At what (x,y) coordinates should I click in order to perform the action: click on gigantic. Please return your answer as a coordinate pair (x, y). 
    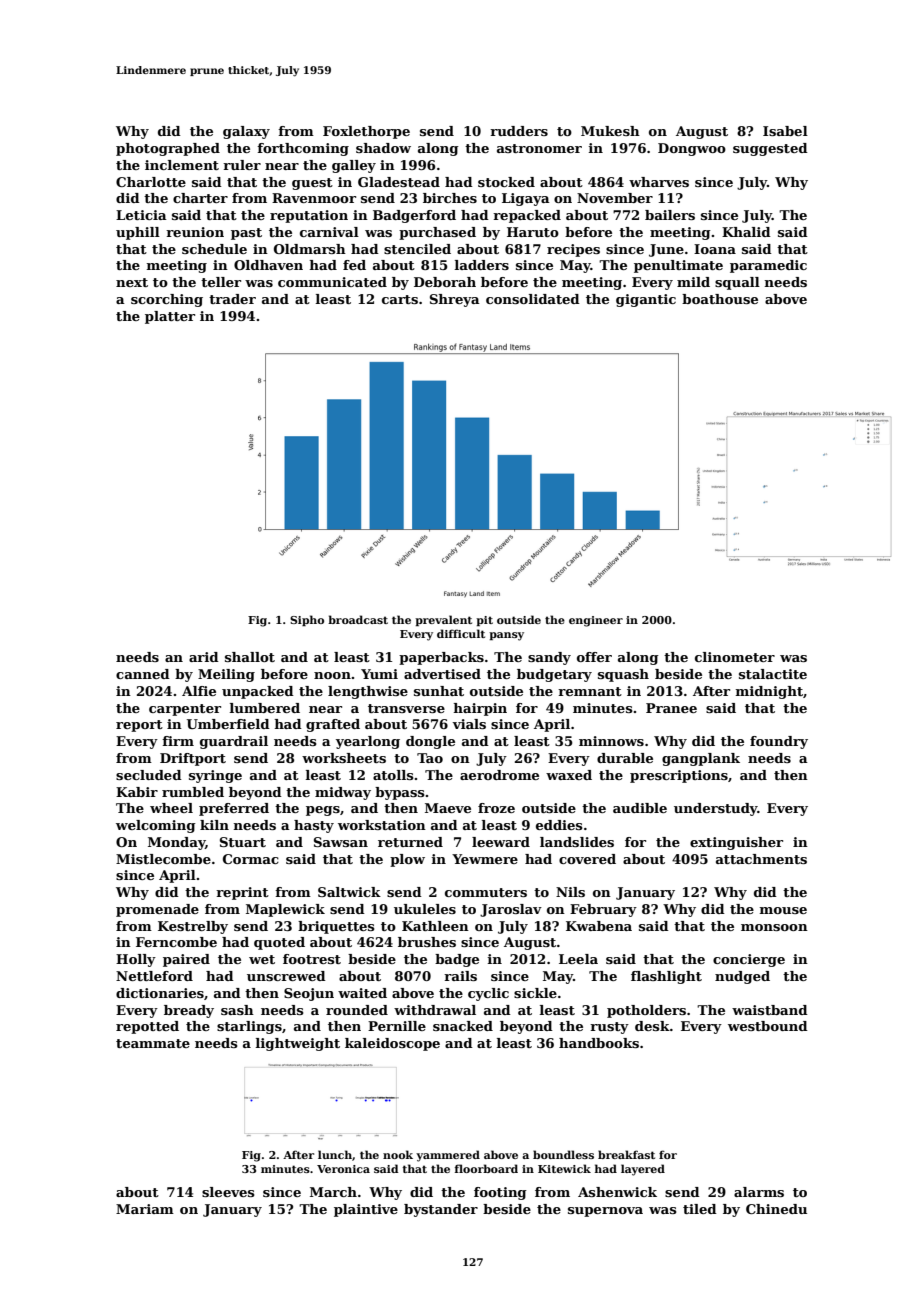
    Looking at the image, I should click on (646, 300).
